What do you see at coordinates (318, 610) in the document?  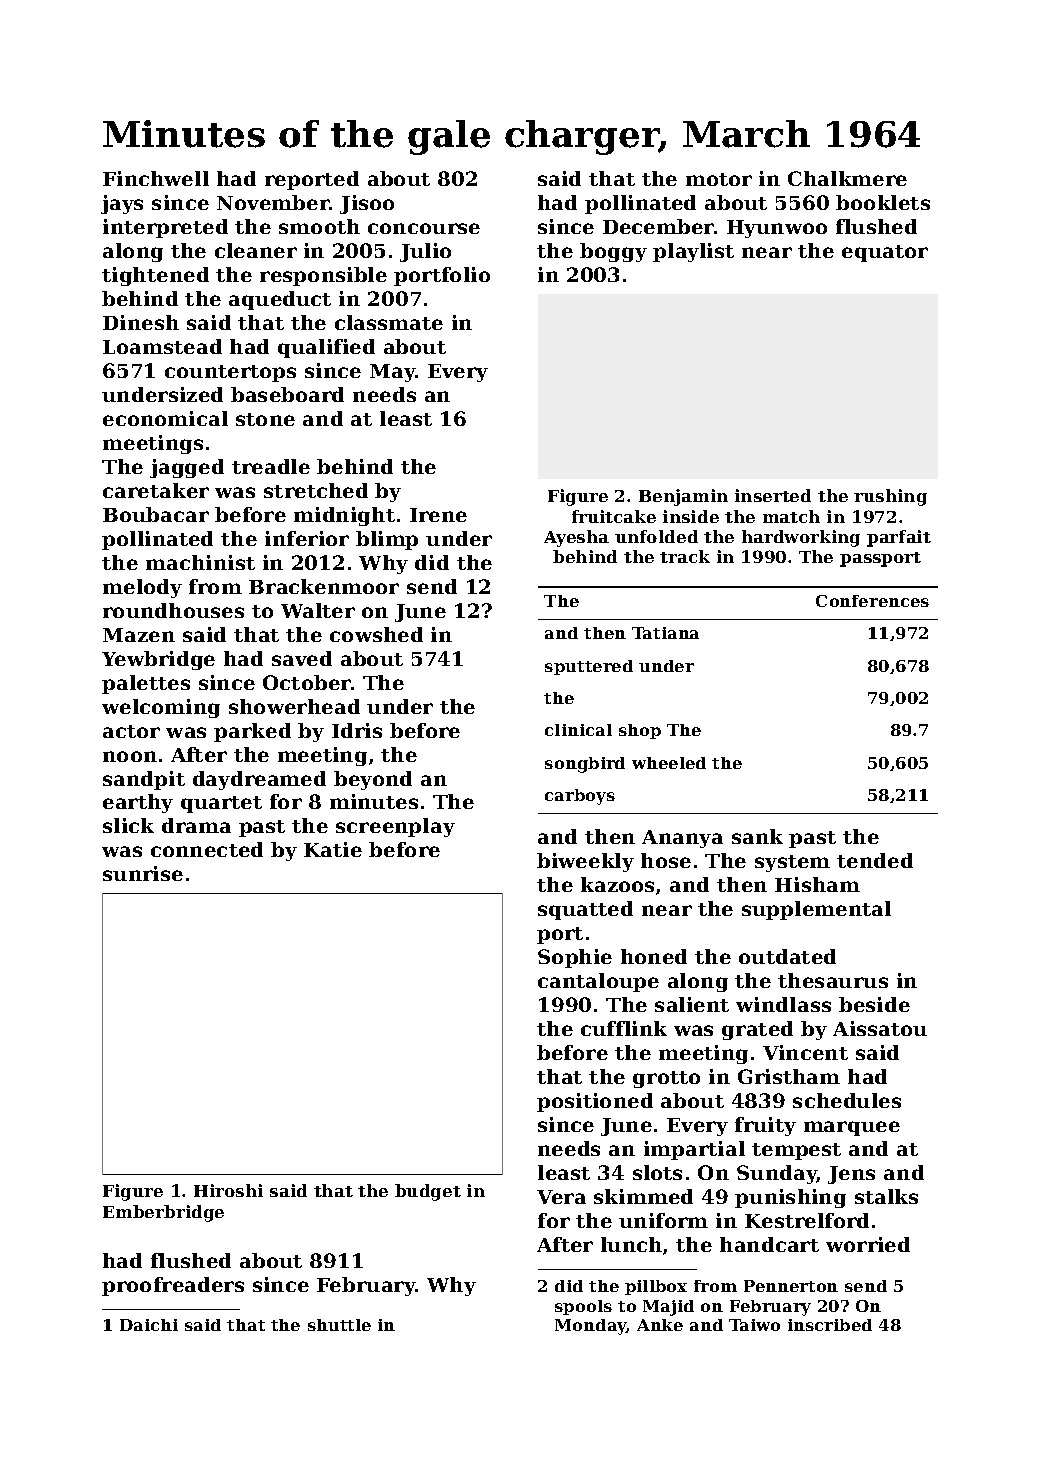 I see `Walter` at bounding box center [318, 610].
